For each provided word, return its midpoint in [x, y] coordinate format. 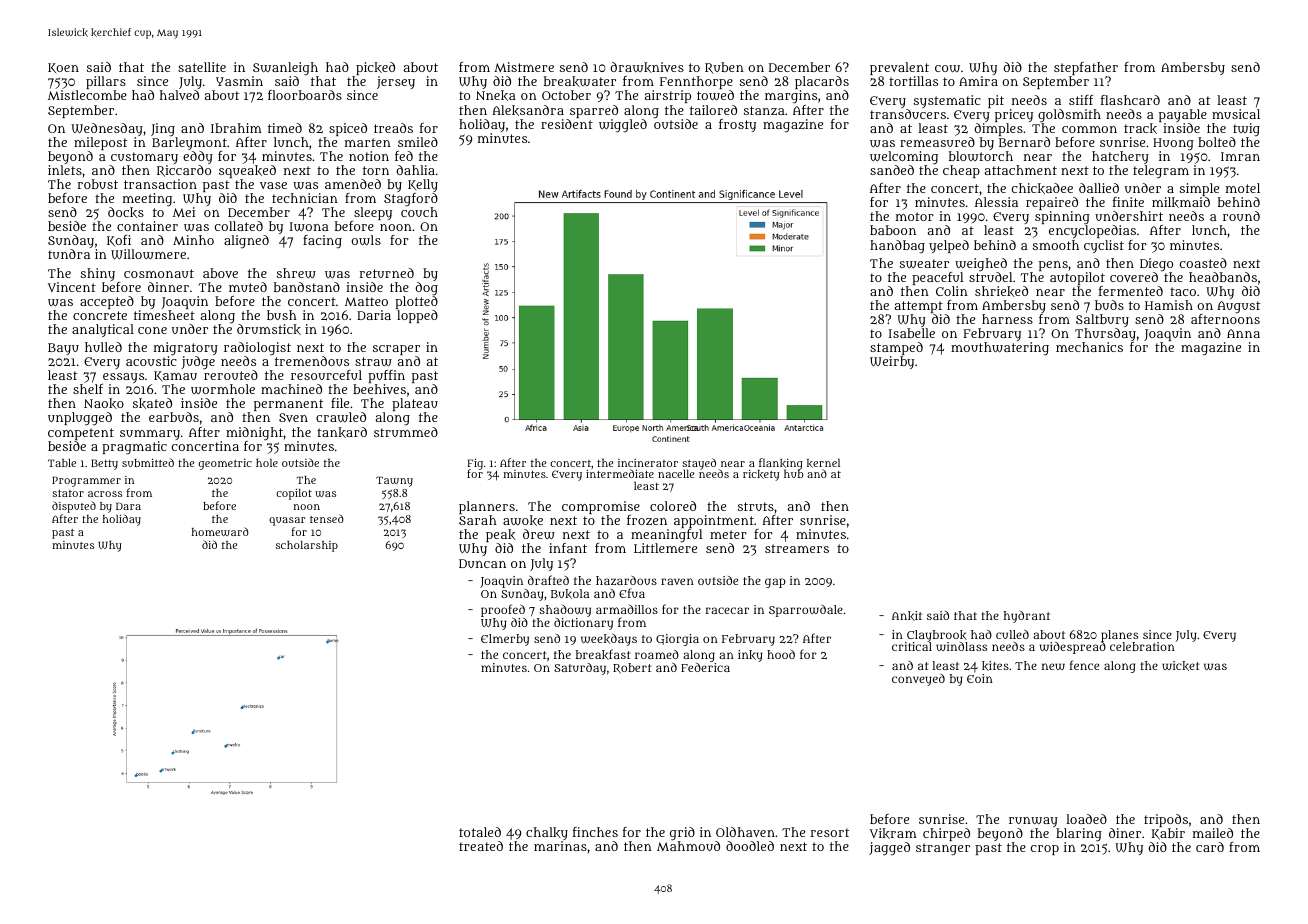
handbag [897, 247]
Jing [163, 130]
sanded [892, 170]
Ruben [724, 68]
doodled [750, 846]
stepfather [1086, 69]
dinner [168, 287]
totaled [480, 832]
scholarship [307, 546]
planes [1119, 636]
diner [1125, 833]
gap [775, 583]
